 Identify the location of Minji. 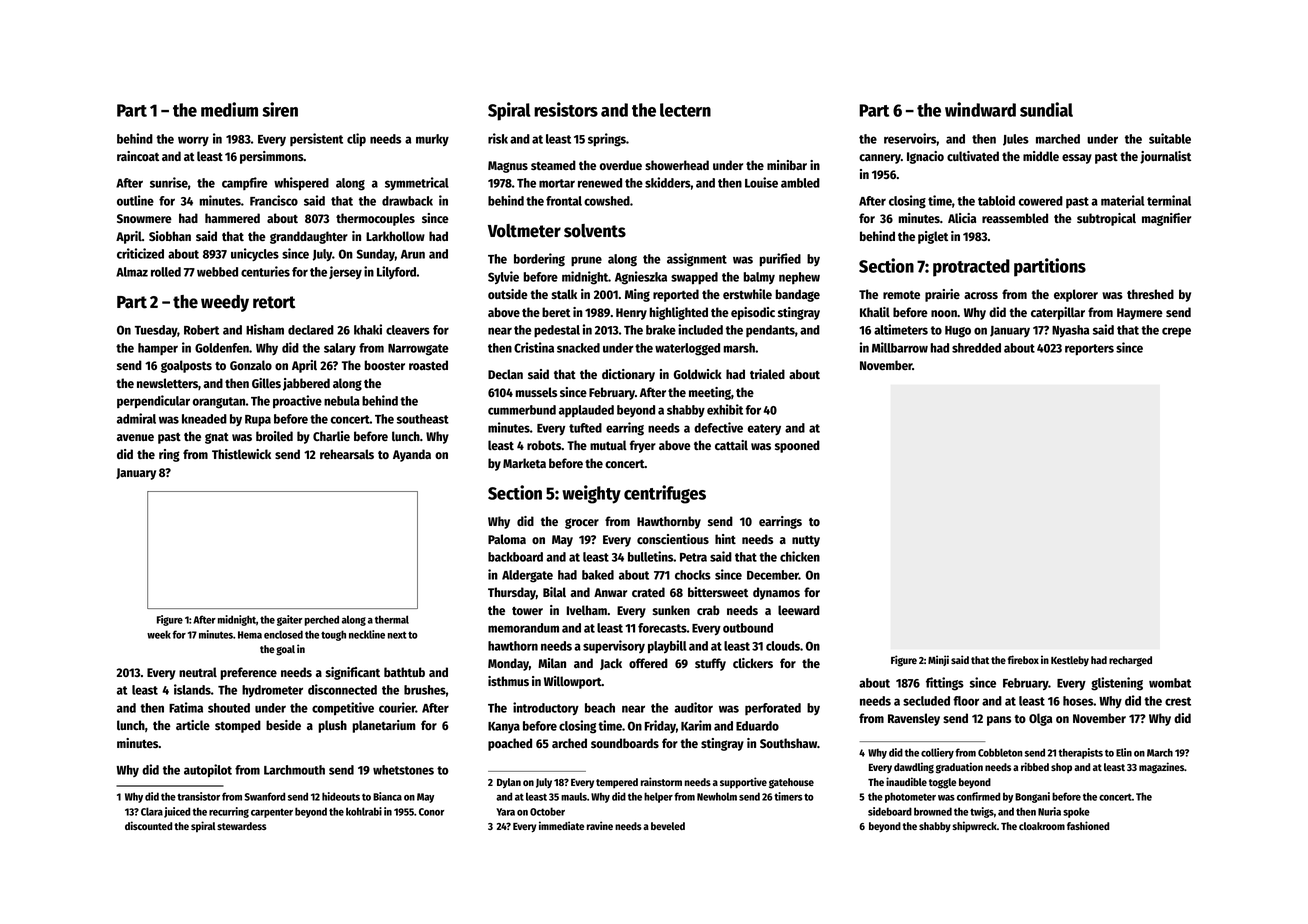
(938, 660).
